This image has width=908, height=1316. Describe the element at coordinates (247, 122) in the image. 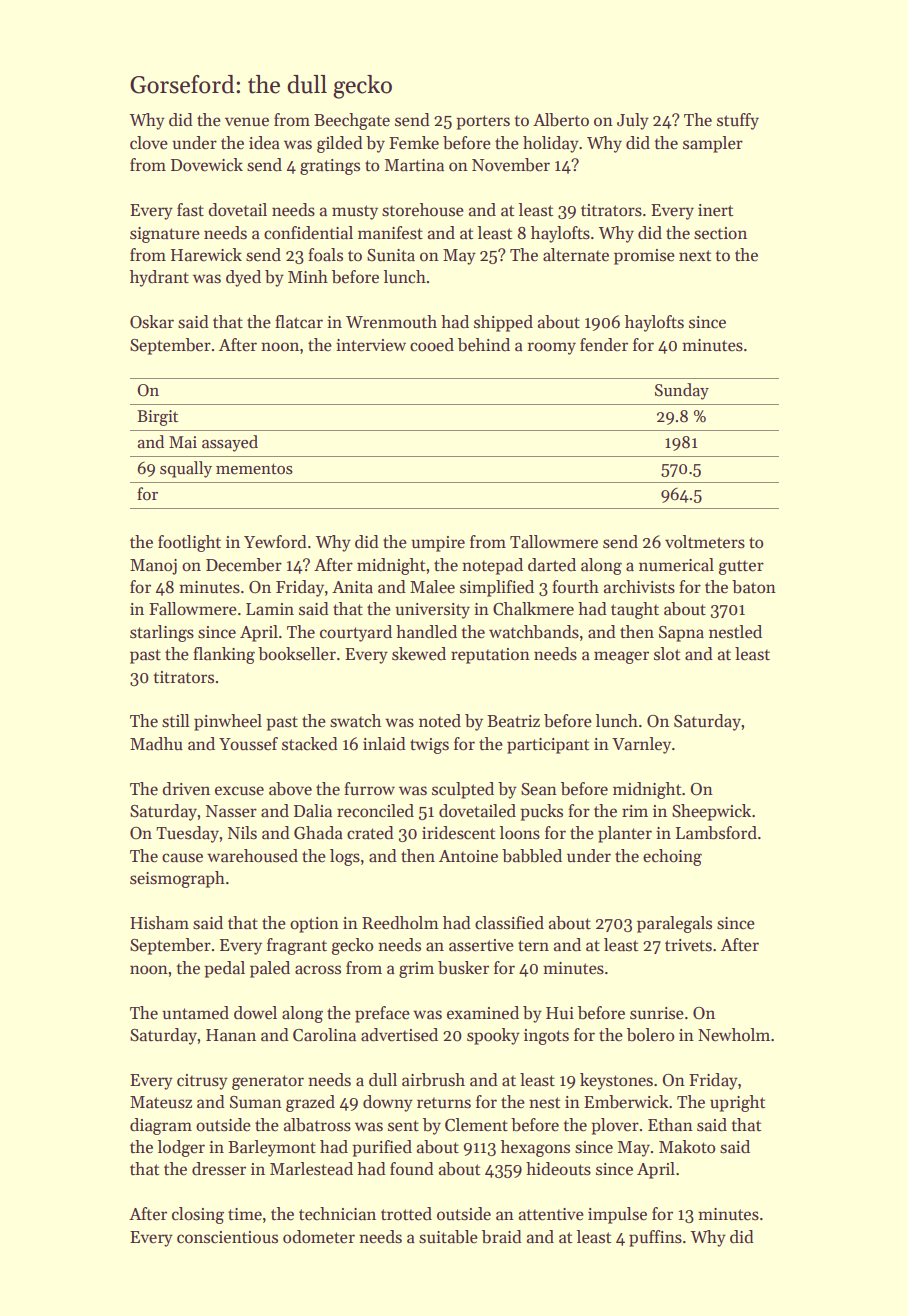

I see `venue` at that location.
